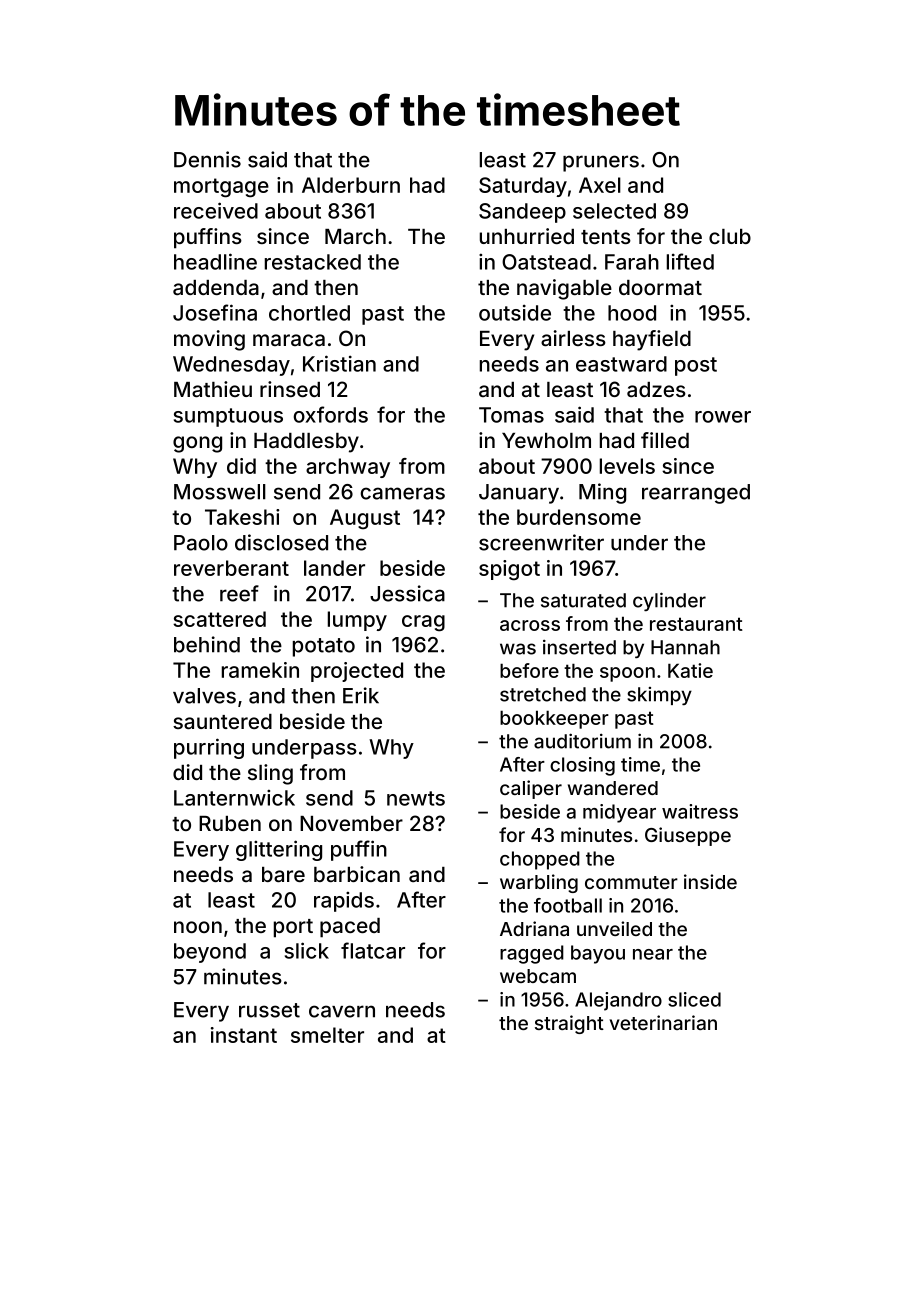 Image resolution: width=924 pixels, height=1311 pixels. Describe the element at coordinates (327, 1035) in the document. I see `smelter` at that location.
